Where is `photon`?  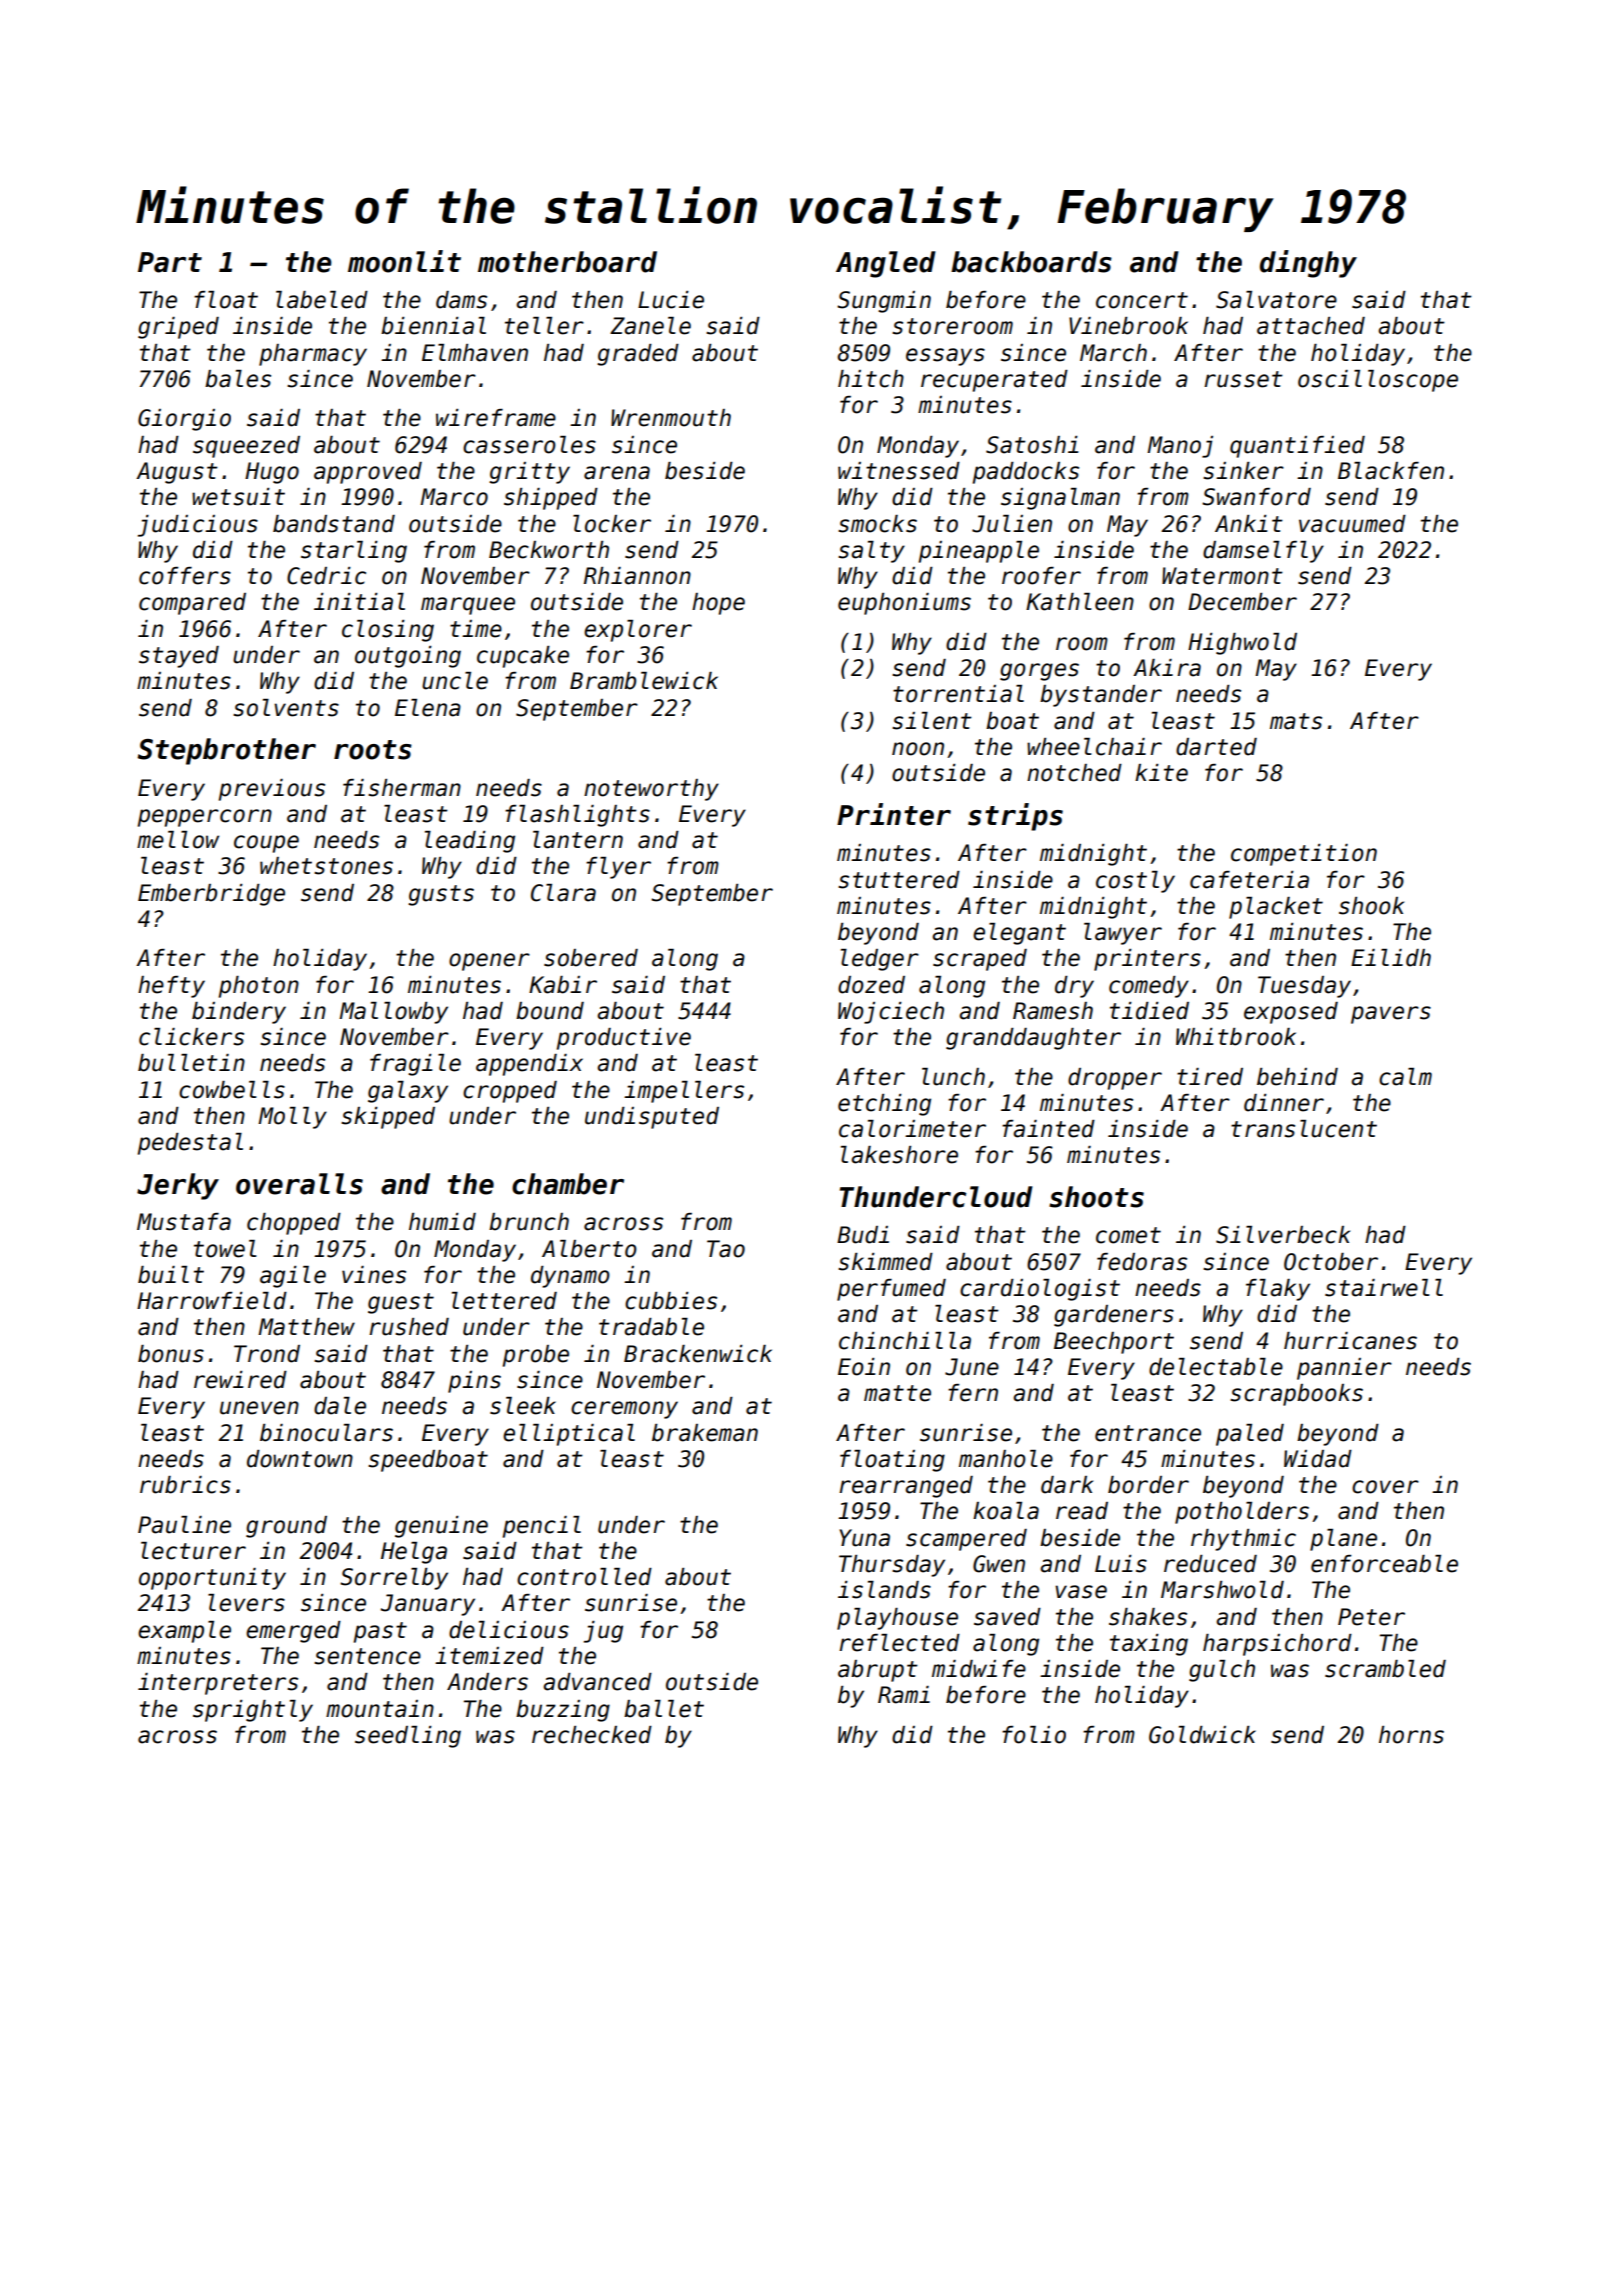 photon is located at coordinates (259, 987).
